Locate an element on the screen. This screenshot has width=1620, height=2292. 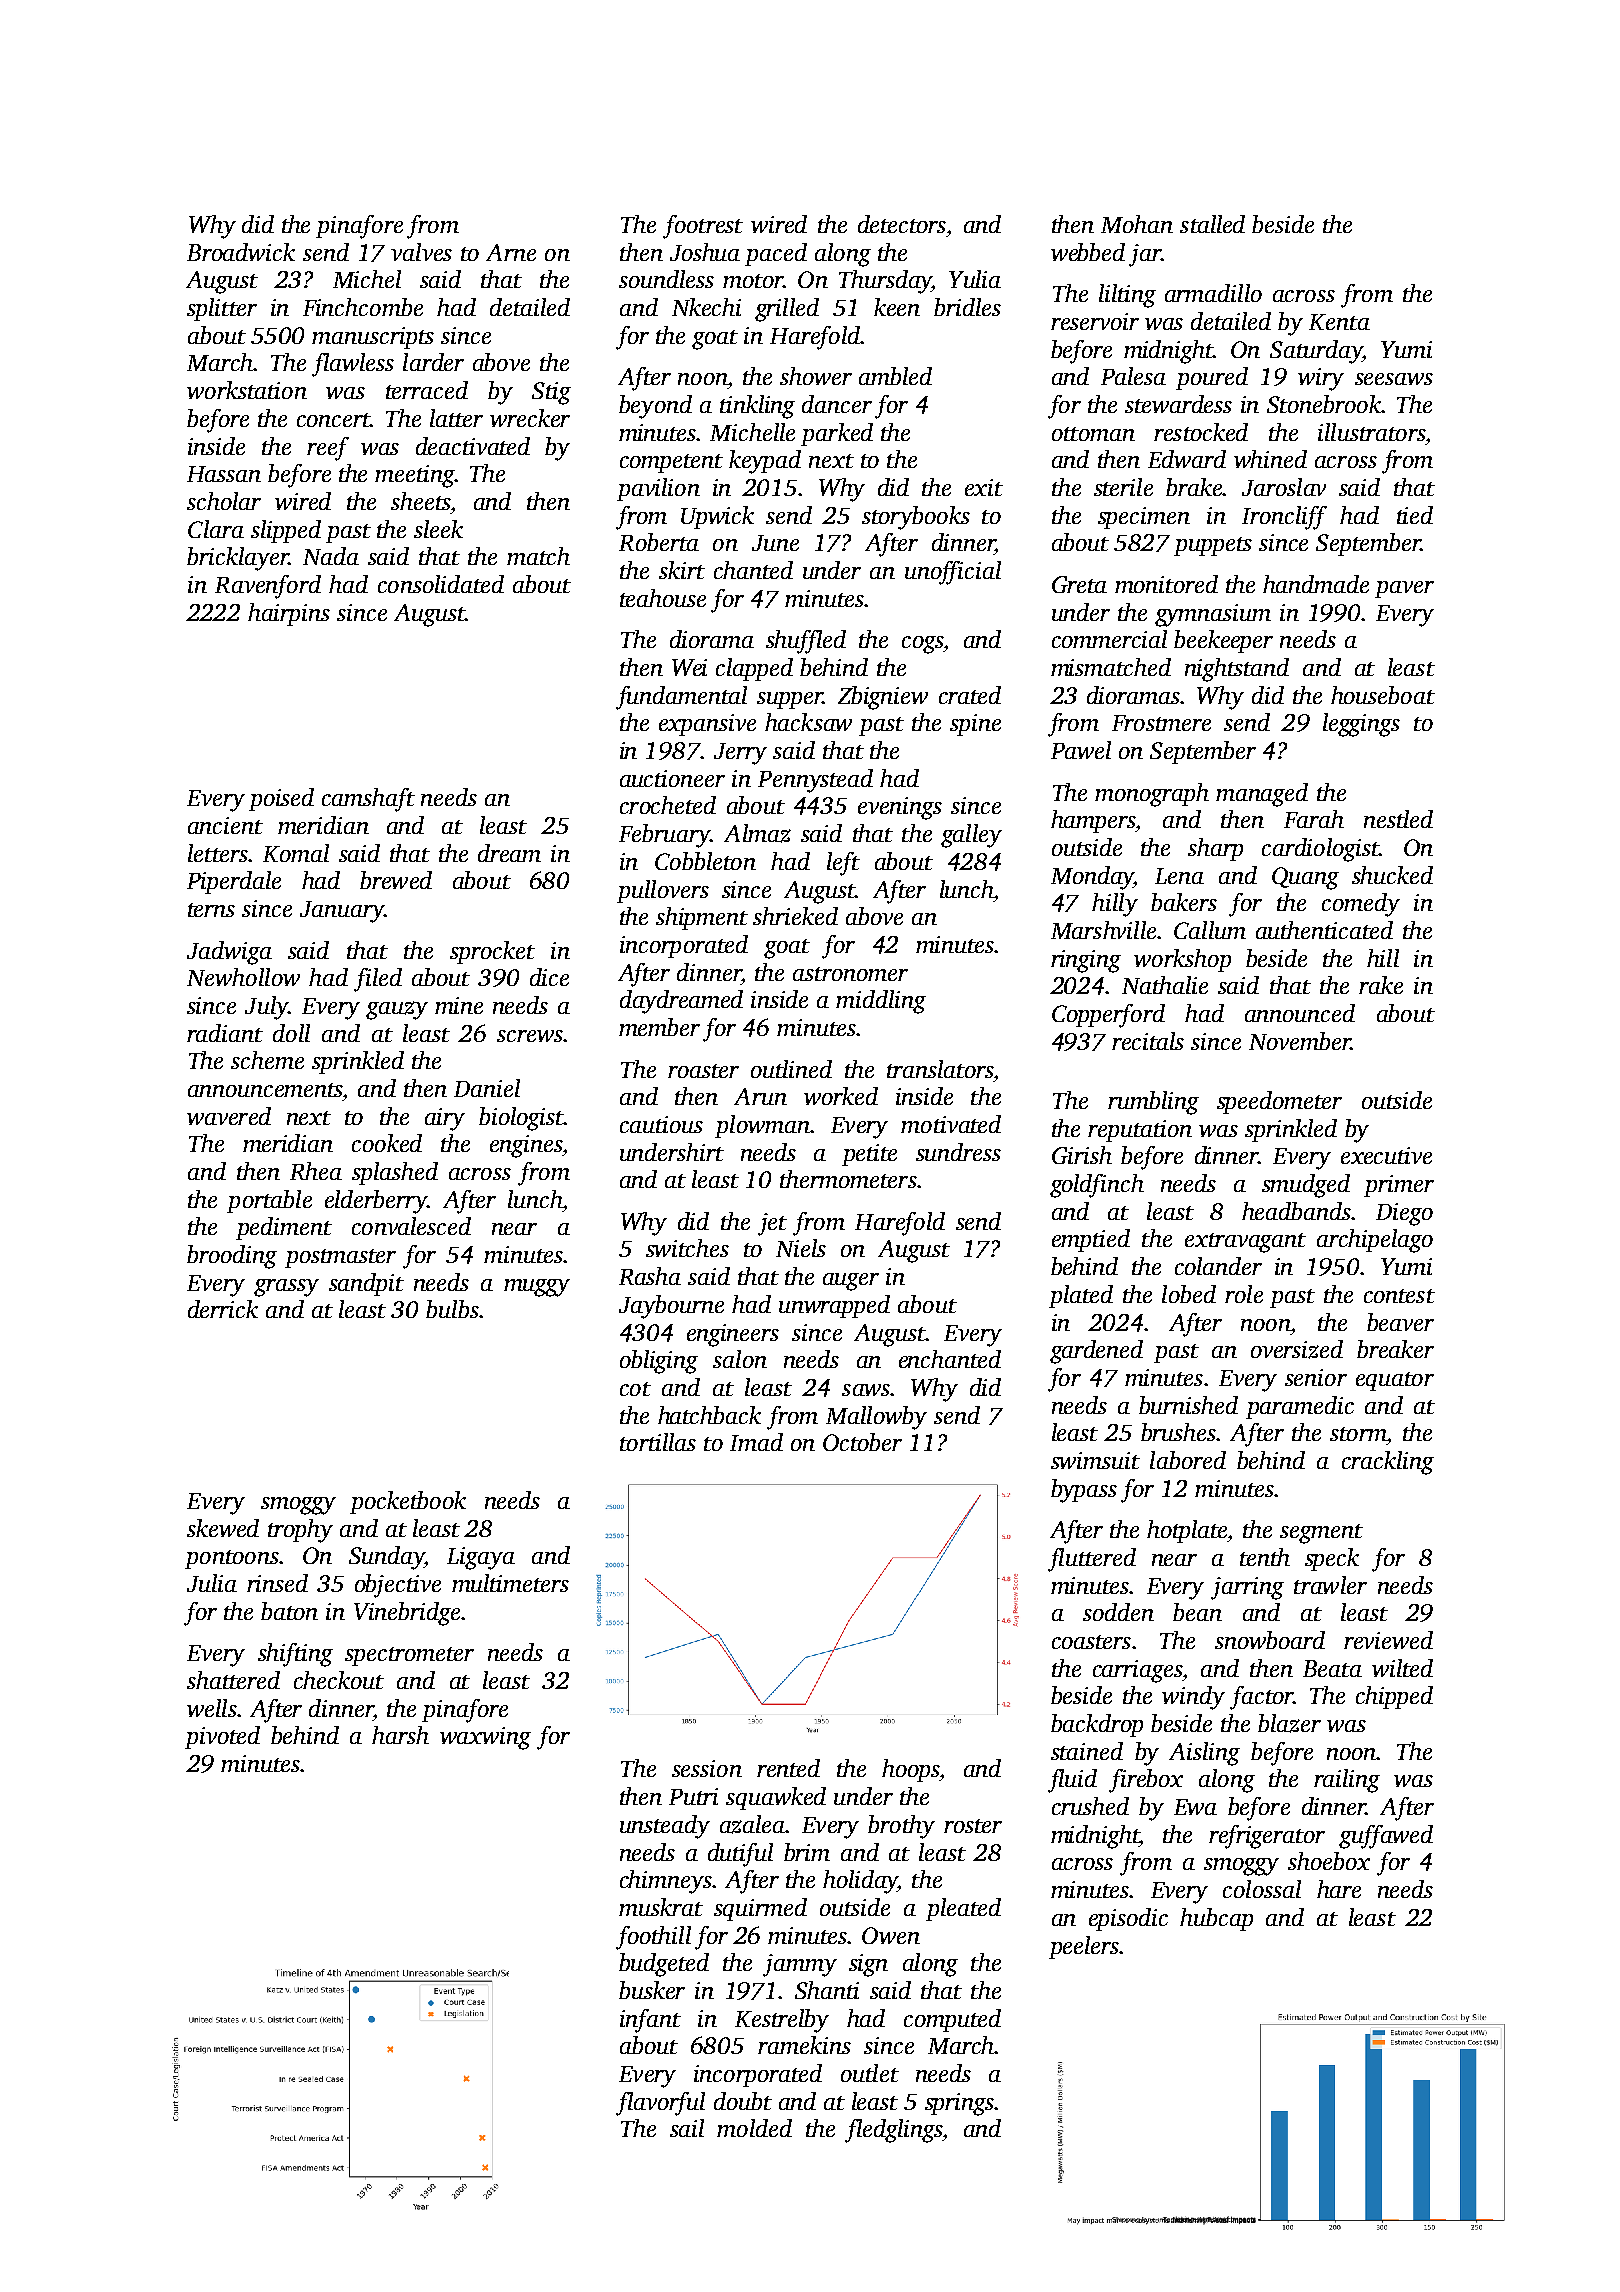
announced is located at coordinates (1300, 1013).
